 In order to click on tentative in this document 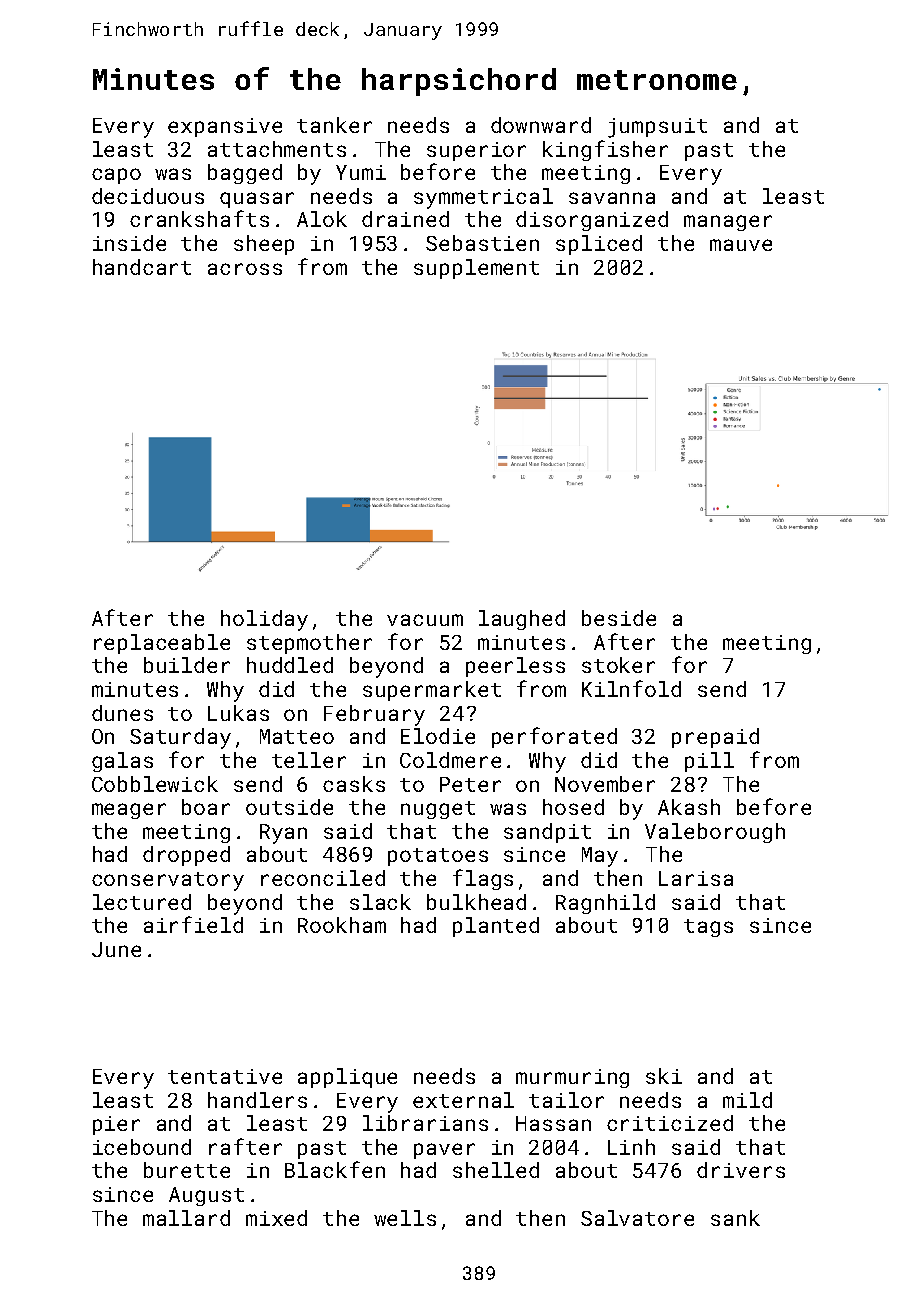, I will do `click(225, 1076)`.
